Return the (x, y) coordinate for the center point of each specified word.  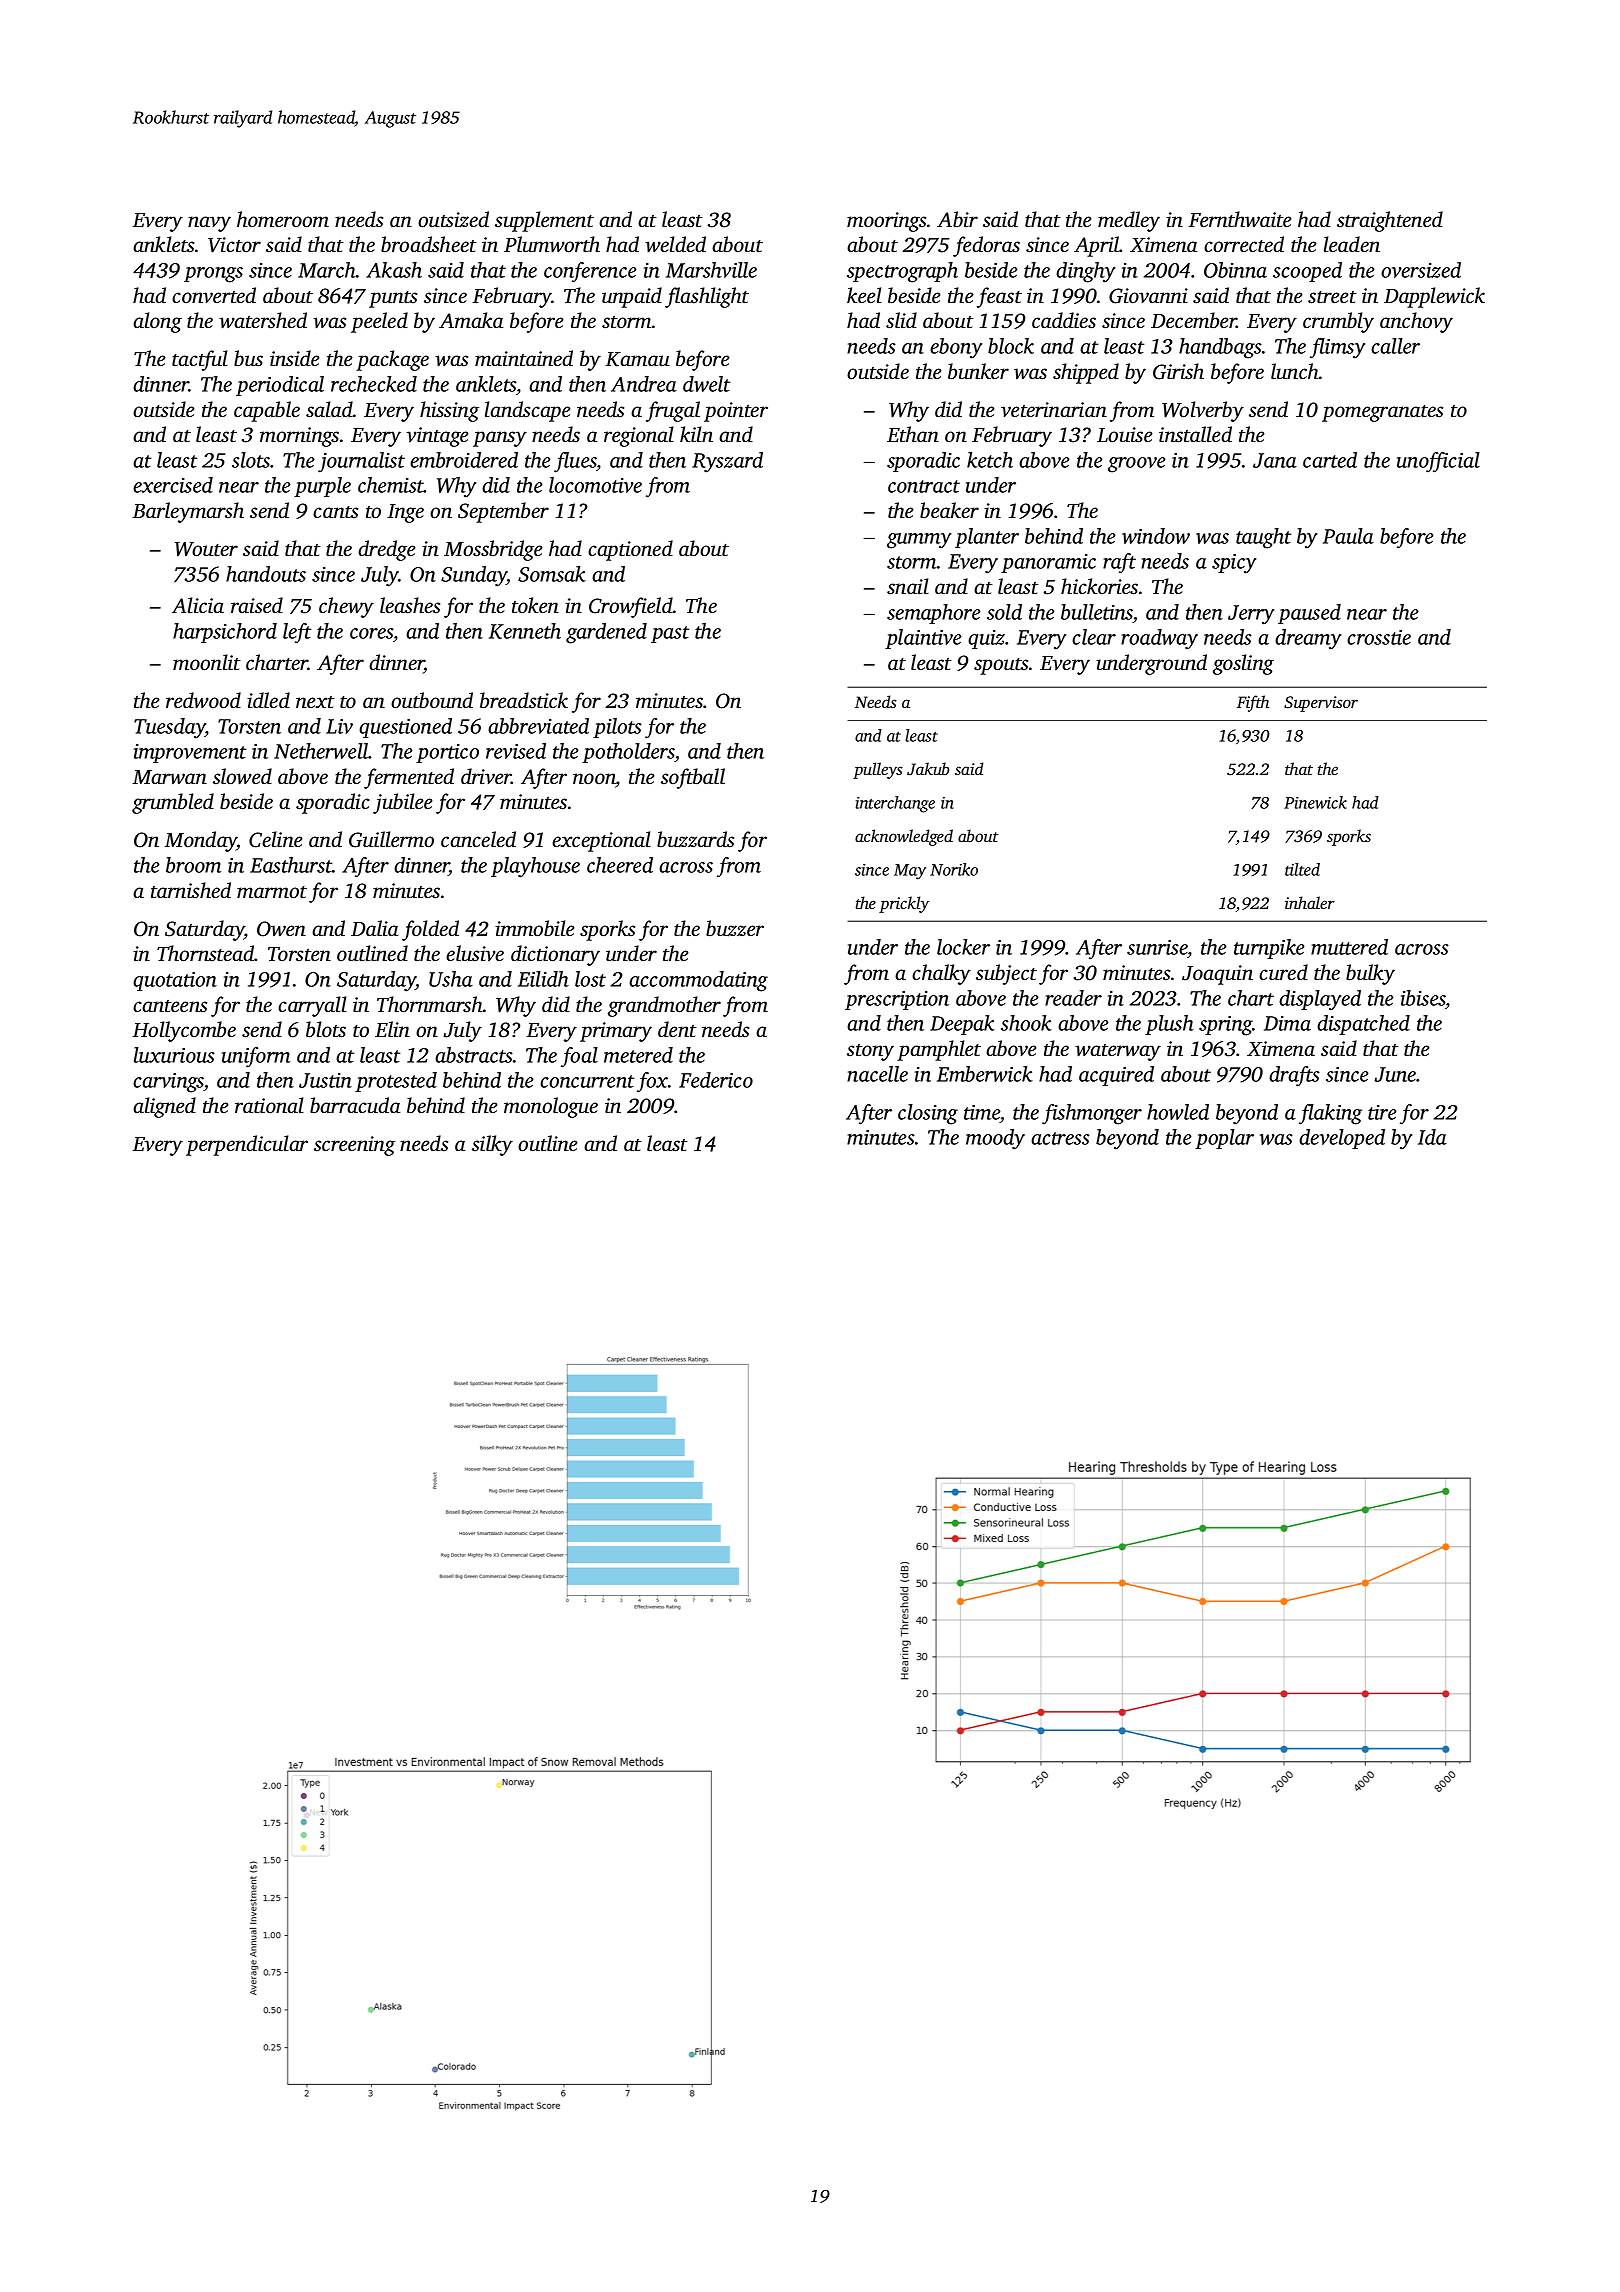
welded (675, 244)
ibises (1423, 998)
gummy (919, 541)
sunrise (1157, 949)
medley (1129, 221)
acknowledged (904, 837)
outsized (453, 219)
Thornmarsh (430, 1004)
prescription (897, 1000)
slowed (242, 776)
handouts (266, 574)
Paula (1348, 536)
